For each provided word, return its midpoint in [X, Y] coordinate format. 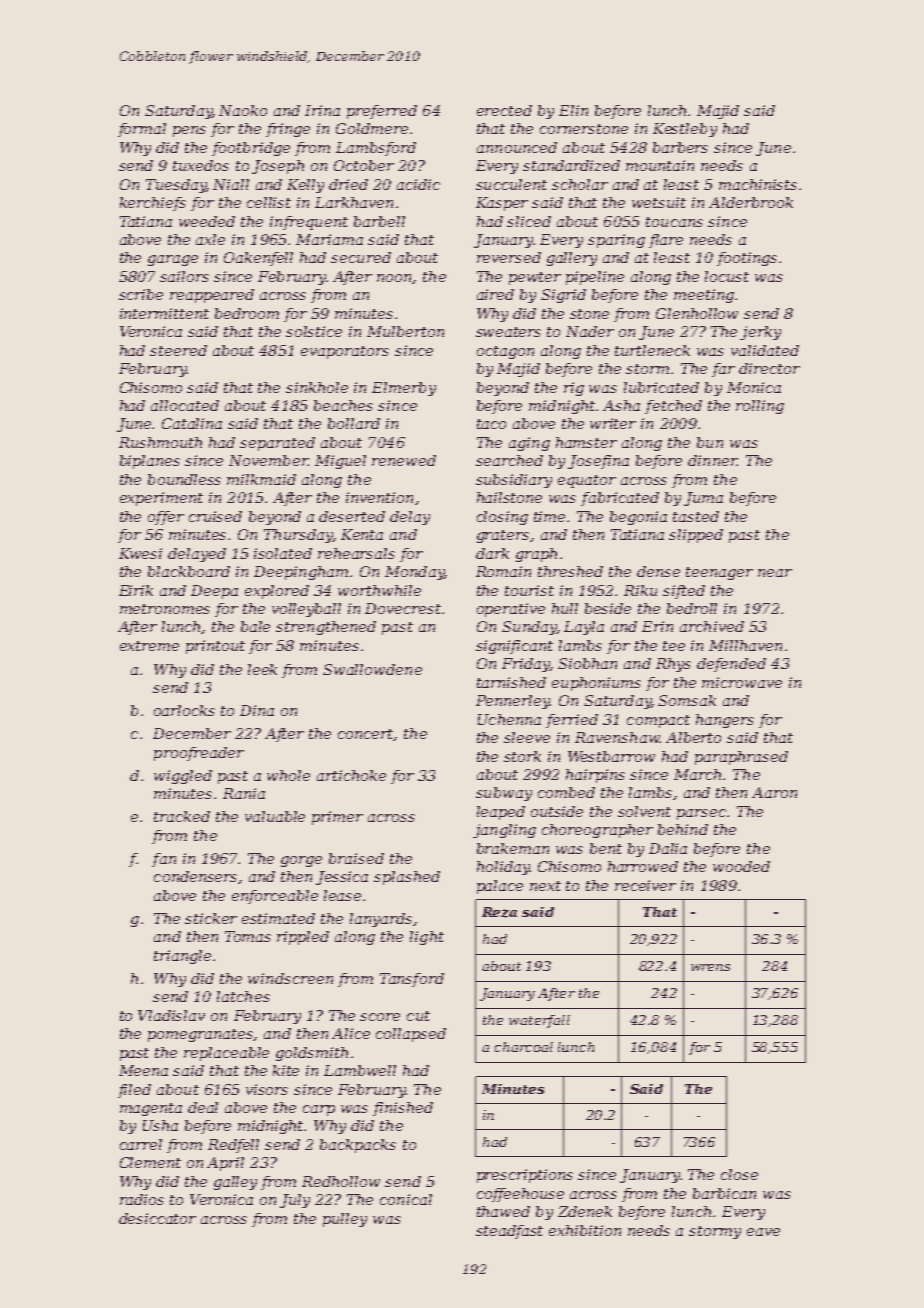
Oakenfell [258, 259]
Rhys [673, 665]
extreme [149, 646]
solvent [644, 811]
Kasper [502, 204]
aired [495, 294]
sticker [211, 918]
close [739, 1174]
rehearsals [356, 553]
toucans [674, 222]
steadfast [509, 1232]
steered [178, 350]
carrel [141, 1144]
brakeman [513, 848]
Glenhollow [697, 313]
